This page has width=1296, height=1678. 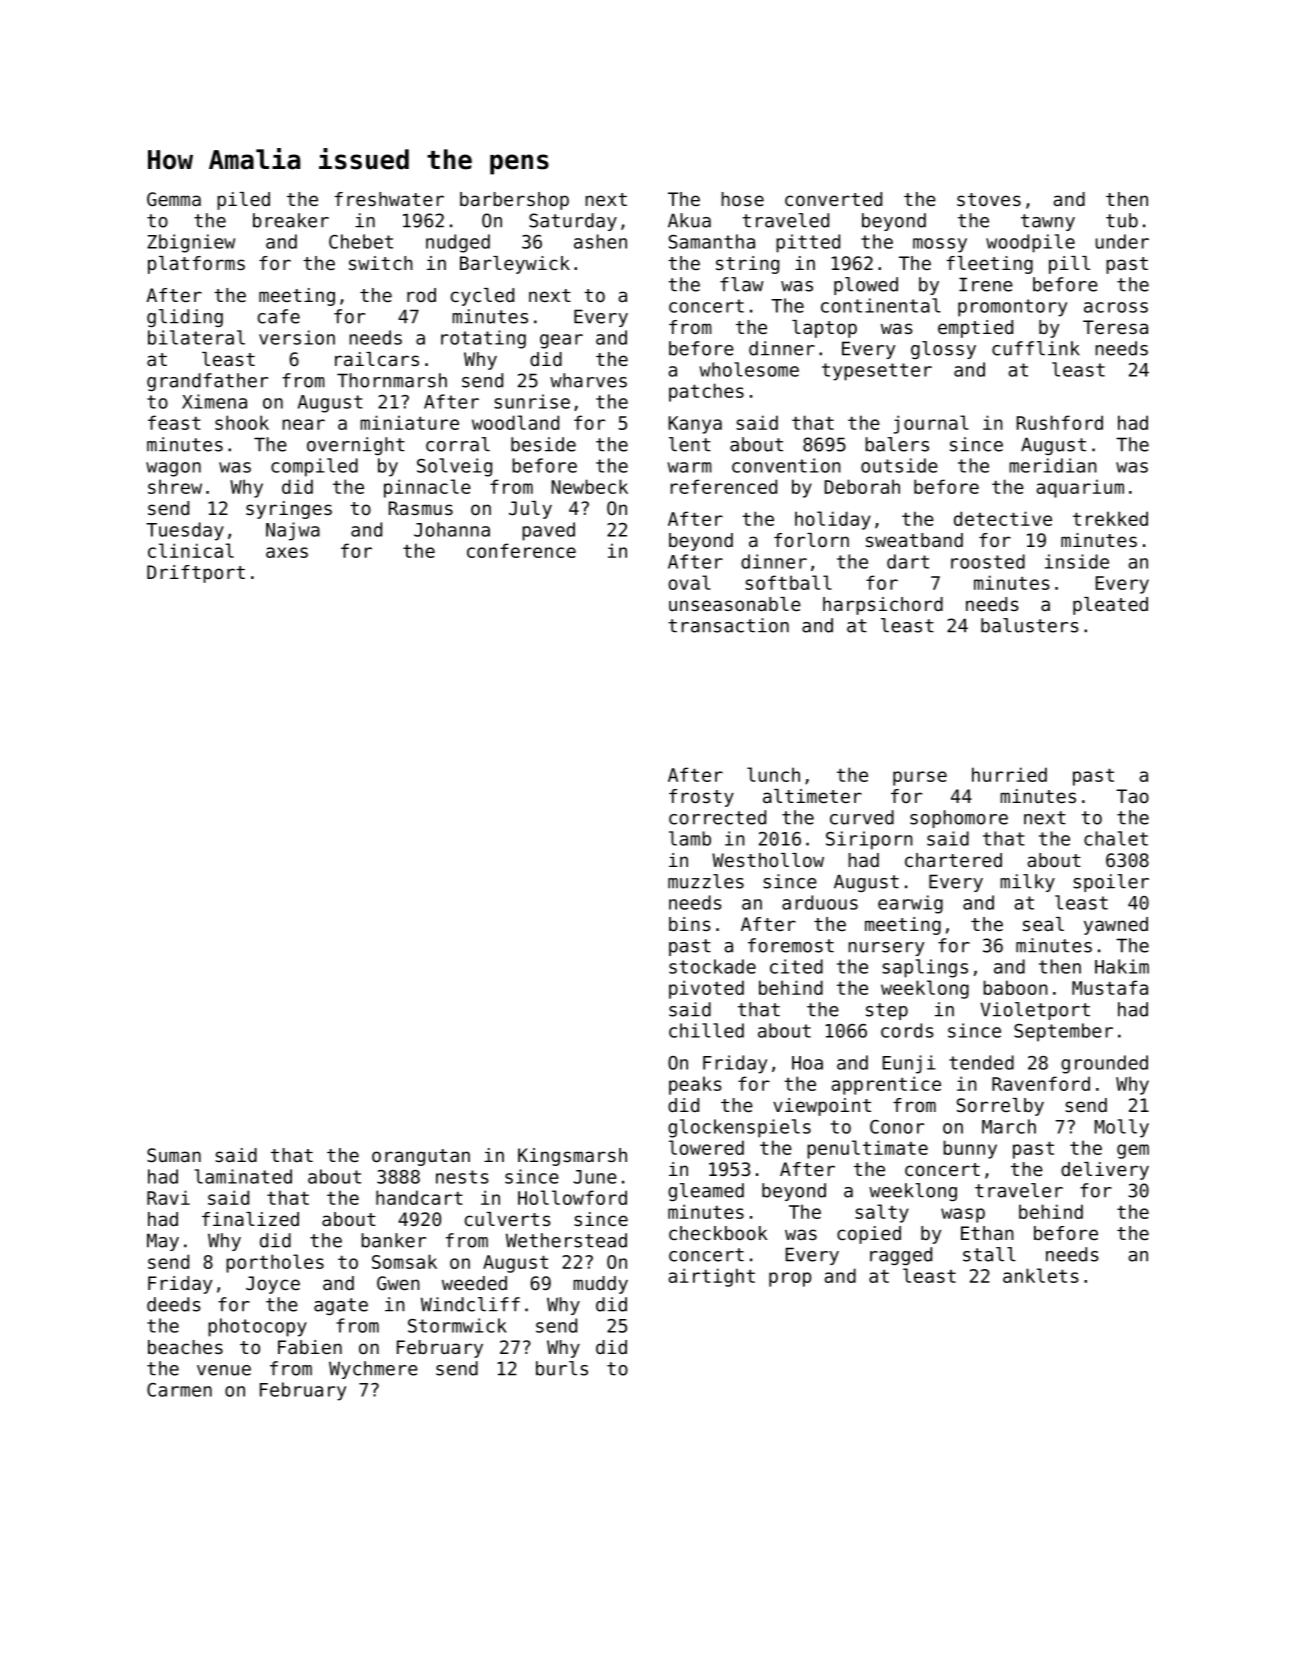 What do you see at coordinates (833, 199) in the page?
I see `converted` at bounding box center [833, 199].
